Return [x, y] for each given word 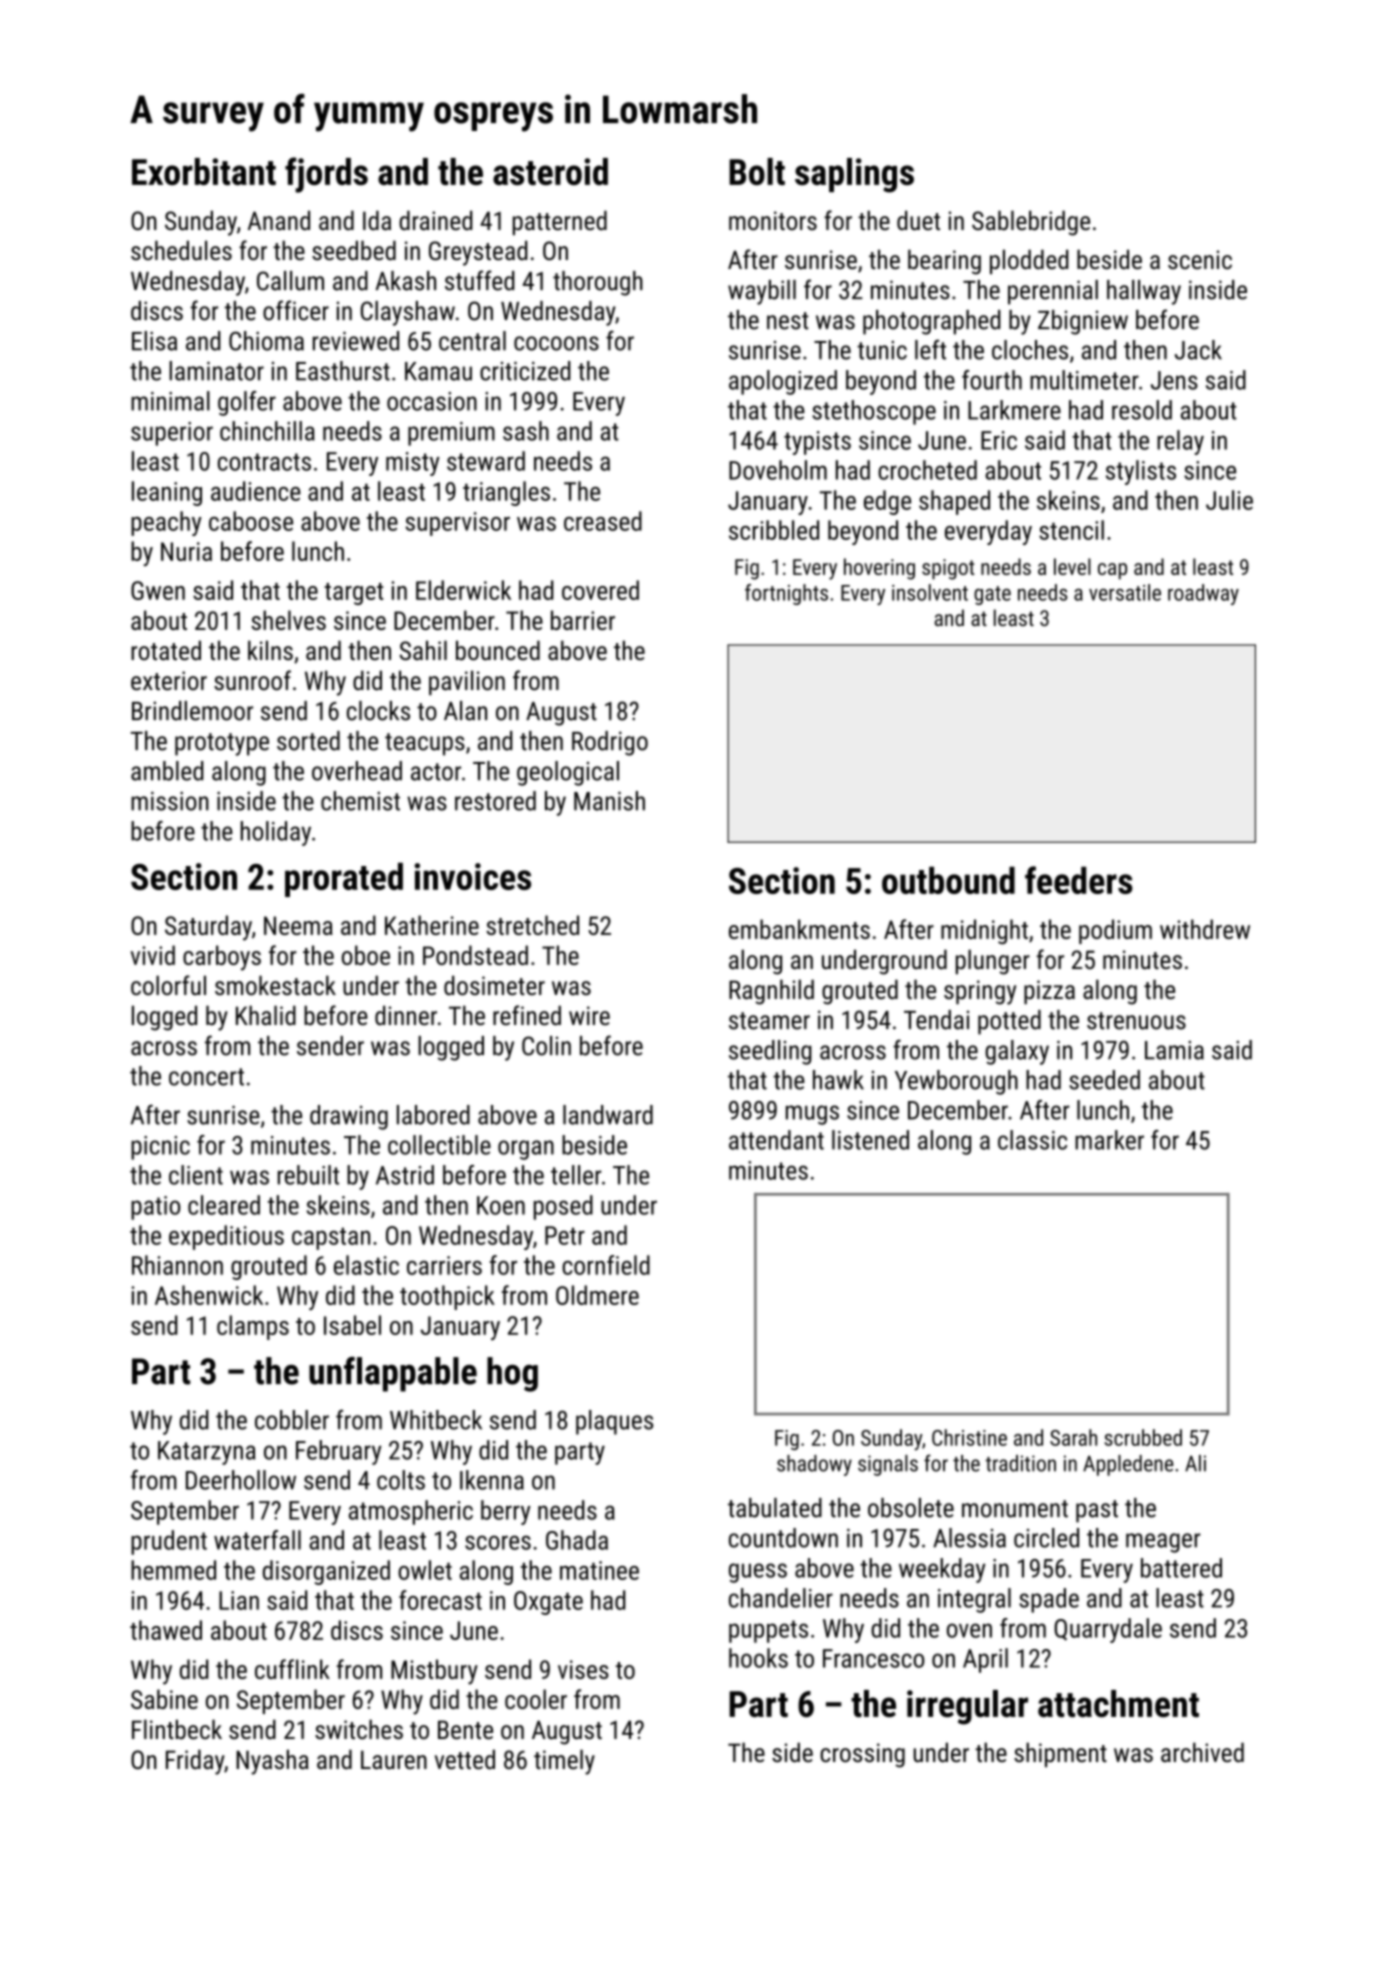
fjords [326, 175]
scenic [1200, 259]
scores [498, 1542]
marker [1109, 1140]
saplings [854, 175]
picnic [160, 1148]
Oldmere [597, 1295]
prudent [169, 1542]
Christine [969, 1437]
